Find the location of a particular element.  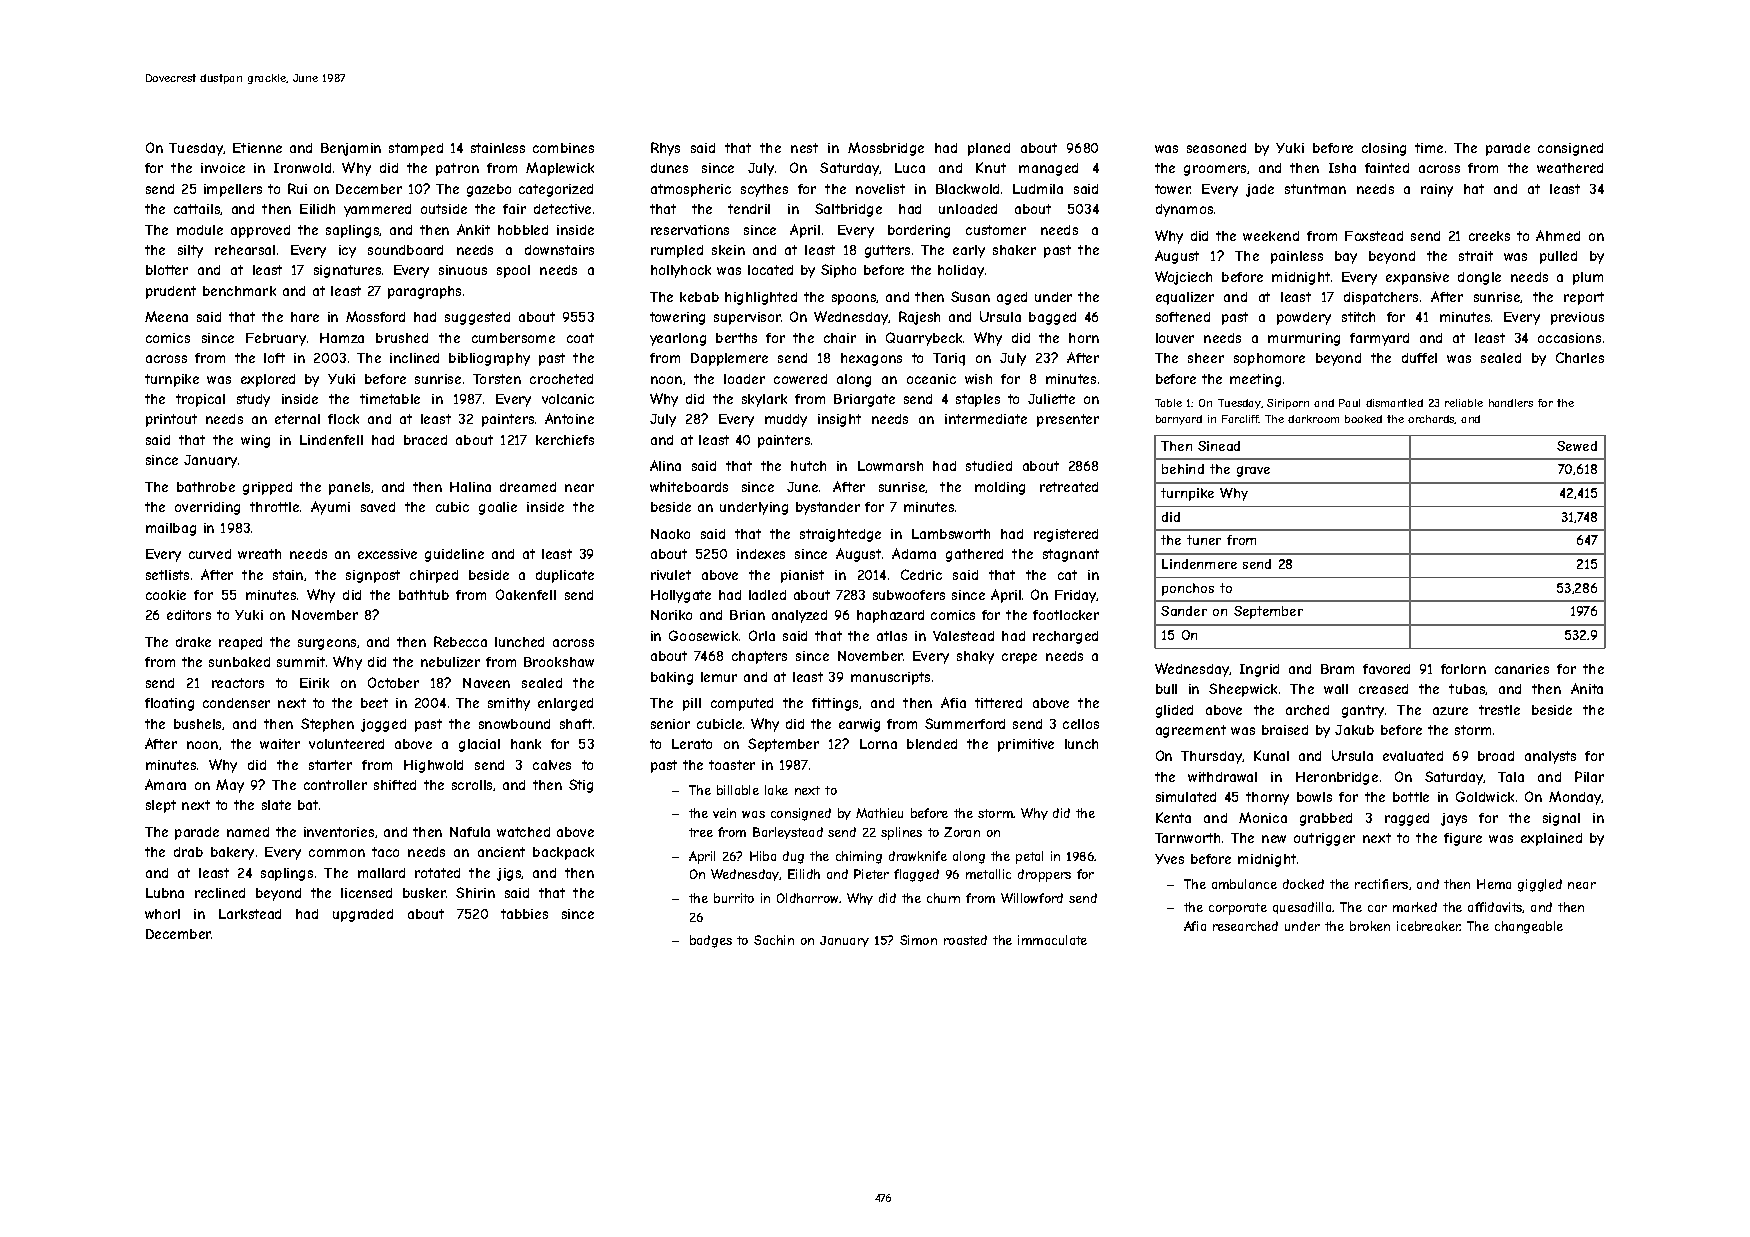

whorl is located at coordinates (162, 914).
